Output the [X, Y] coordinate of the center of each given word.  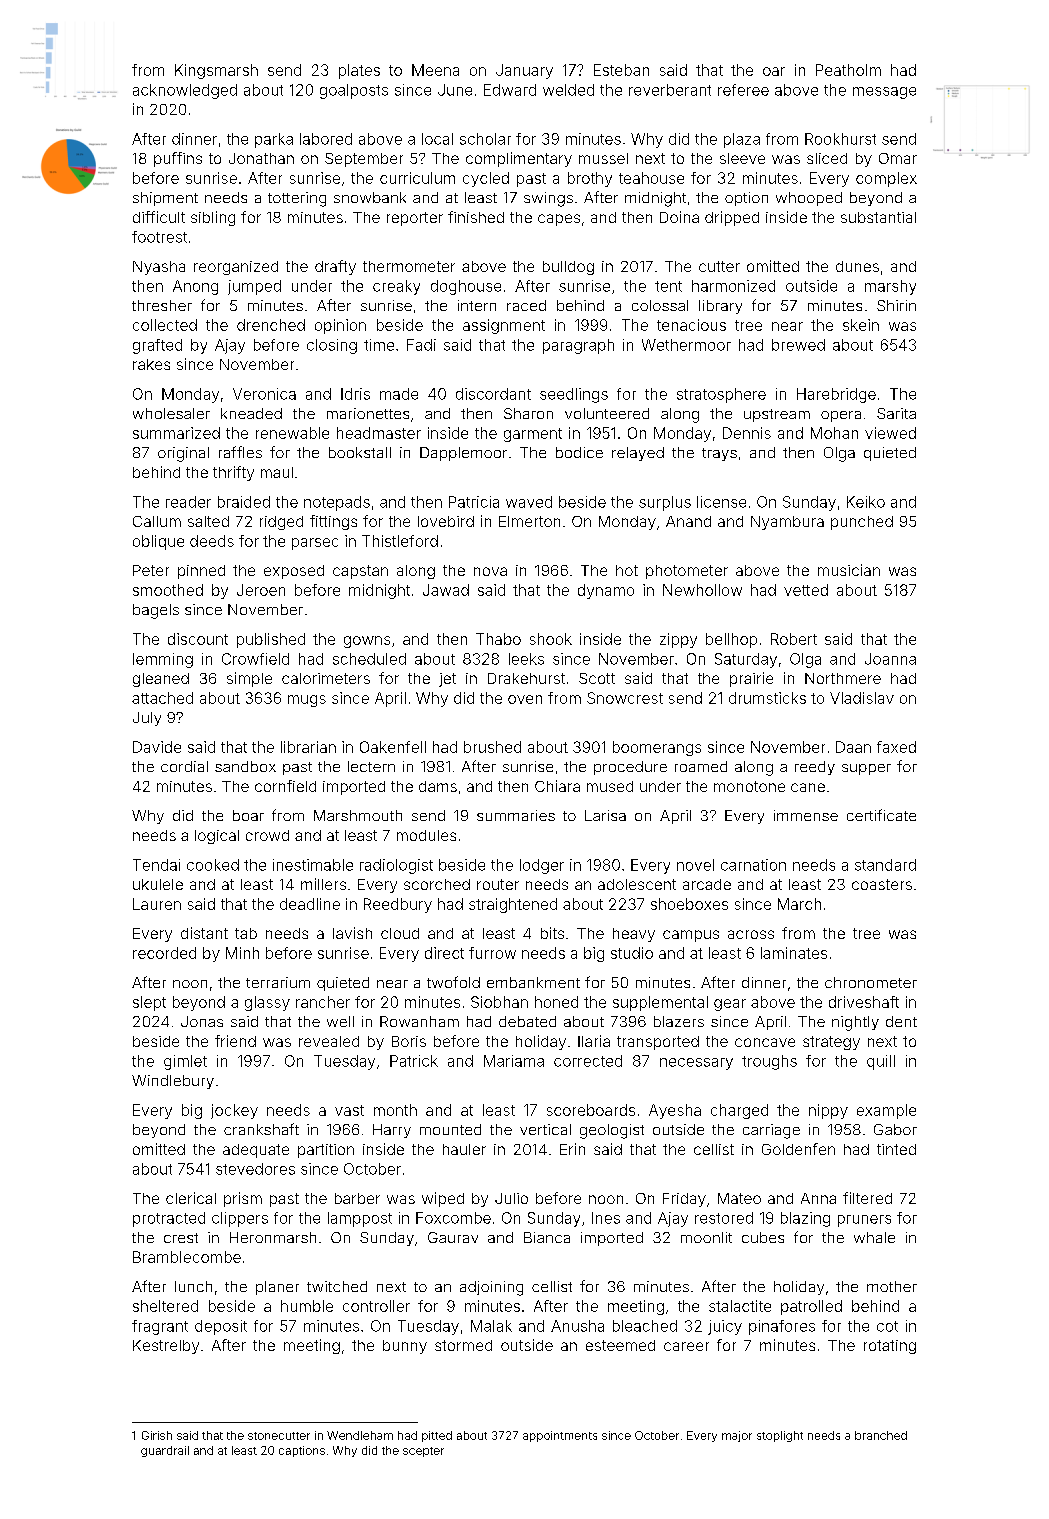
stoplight [780, 1436]
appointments [560, 1436]
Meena [435, 70]
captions [302, 1451]
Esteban [621, 70]
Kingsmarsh [216, 71]
